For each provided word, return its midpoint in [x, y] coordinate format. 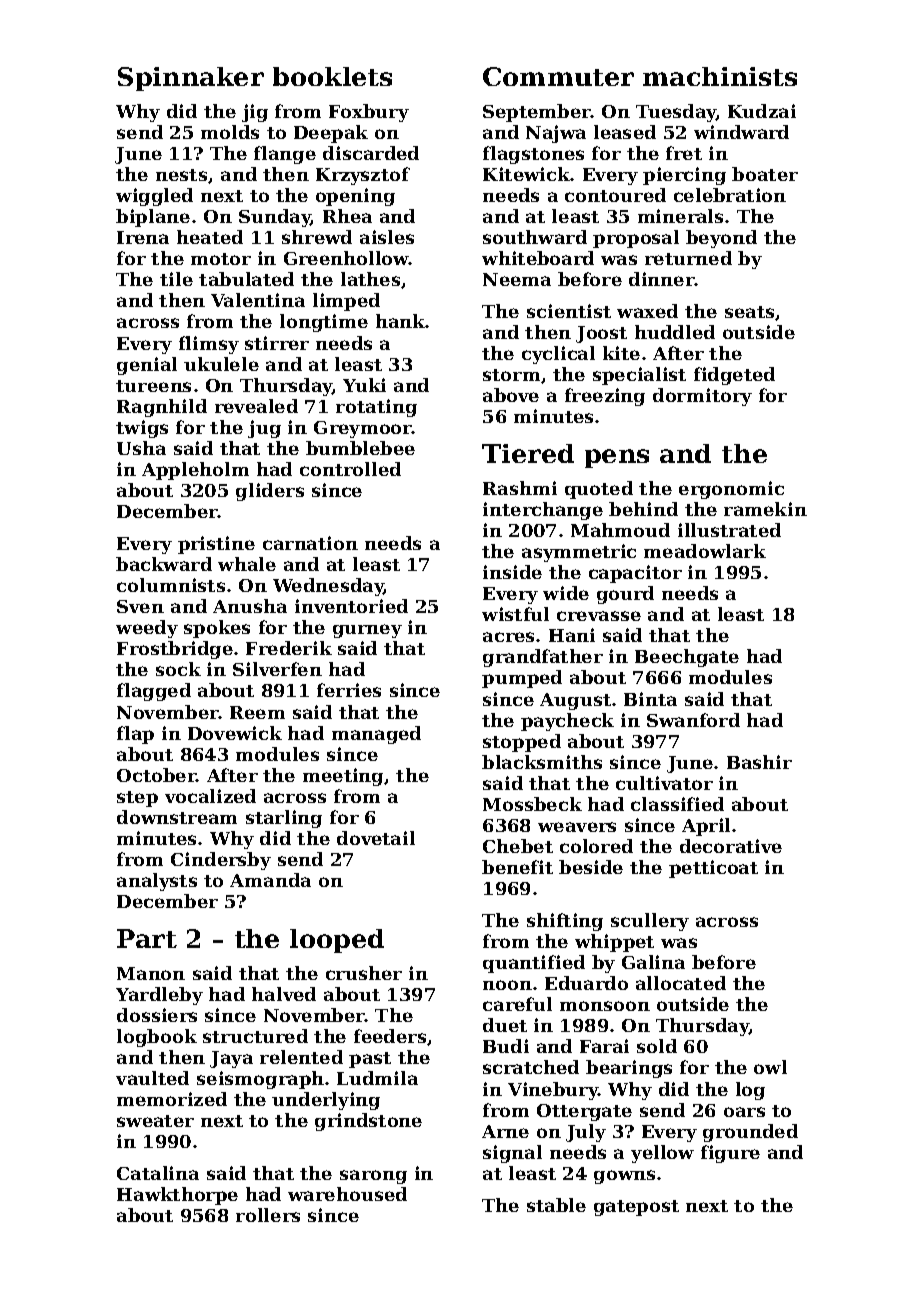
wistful [515, 614]
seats [749, 312]
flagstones [533, 155]
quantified [534, 964]
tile [176, 279]
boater [765, 174]
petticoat [713, 869]
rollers [268, 1215]
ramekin [765, 509]
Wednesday [328, 587]
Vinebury [553, 1091]
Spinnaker [191, 79]
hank [401, 321]
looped [337, 941]
